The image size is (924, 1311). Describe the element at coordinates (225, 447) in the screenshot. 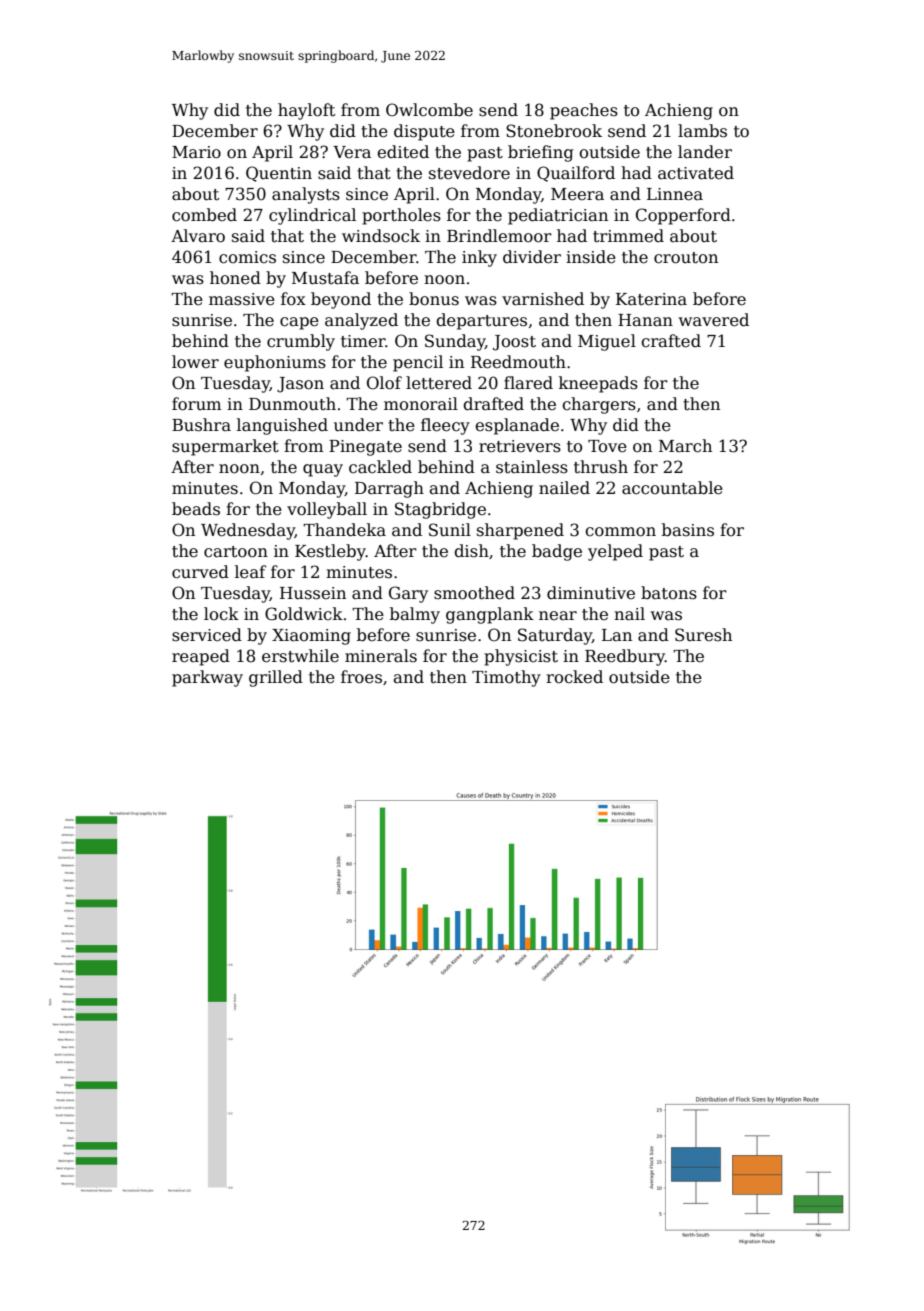

I see `supermarket` at that location.
